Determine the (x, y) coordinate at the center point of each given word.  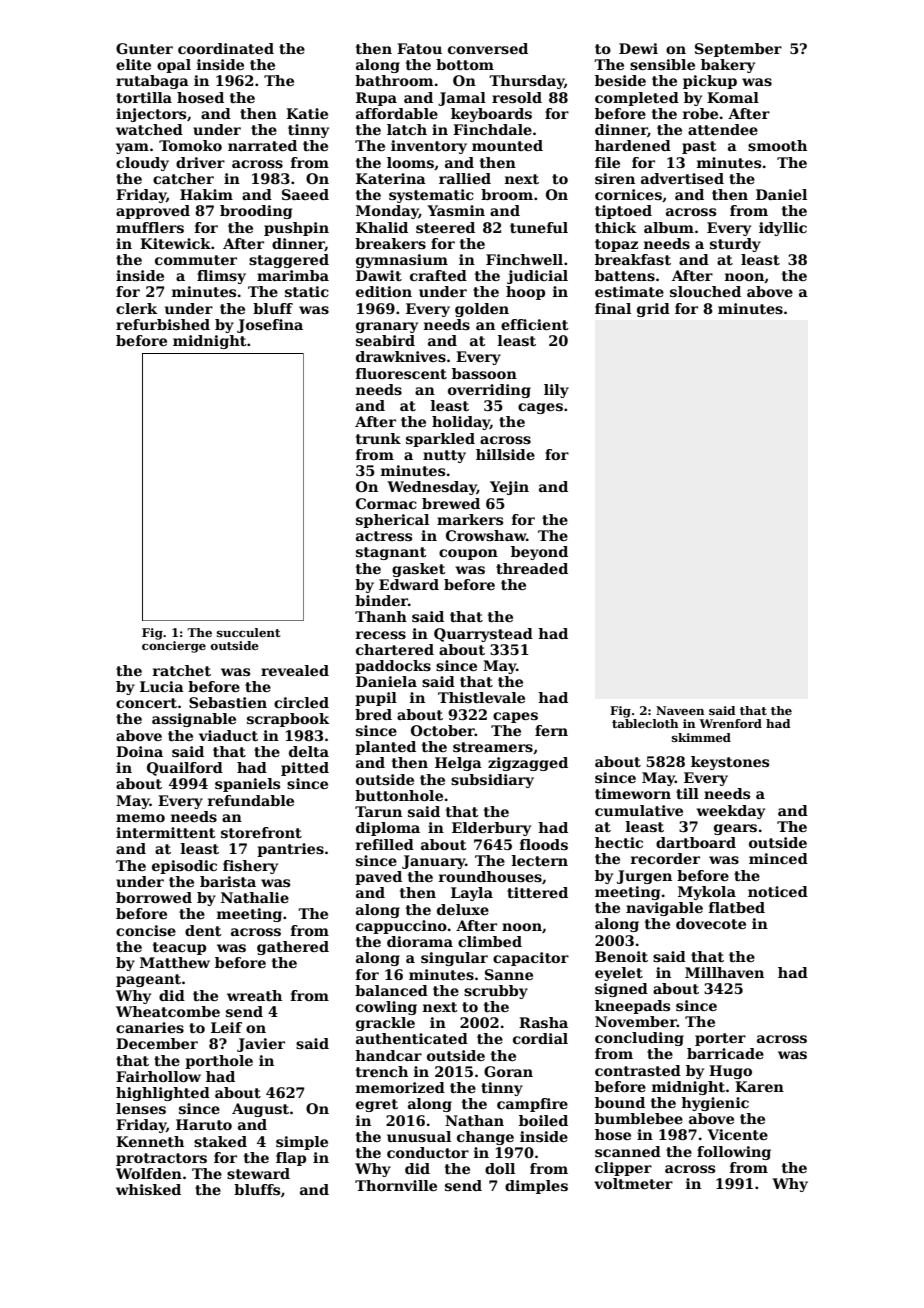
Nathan (474, 1120)
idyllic (783, 229)
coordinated (226, 48)
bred (373, 714)
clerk (136, 308)
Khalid (382, 227)
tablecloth (645, 723)
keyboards (491, 115)
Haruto (204, 1124)
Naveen (680, 710)
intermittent (166, 832)
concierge (174, 647)
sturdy (735, 245)
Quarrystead (483, 635)
